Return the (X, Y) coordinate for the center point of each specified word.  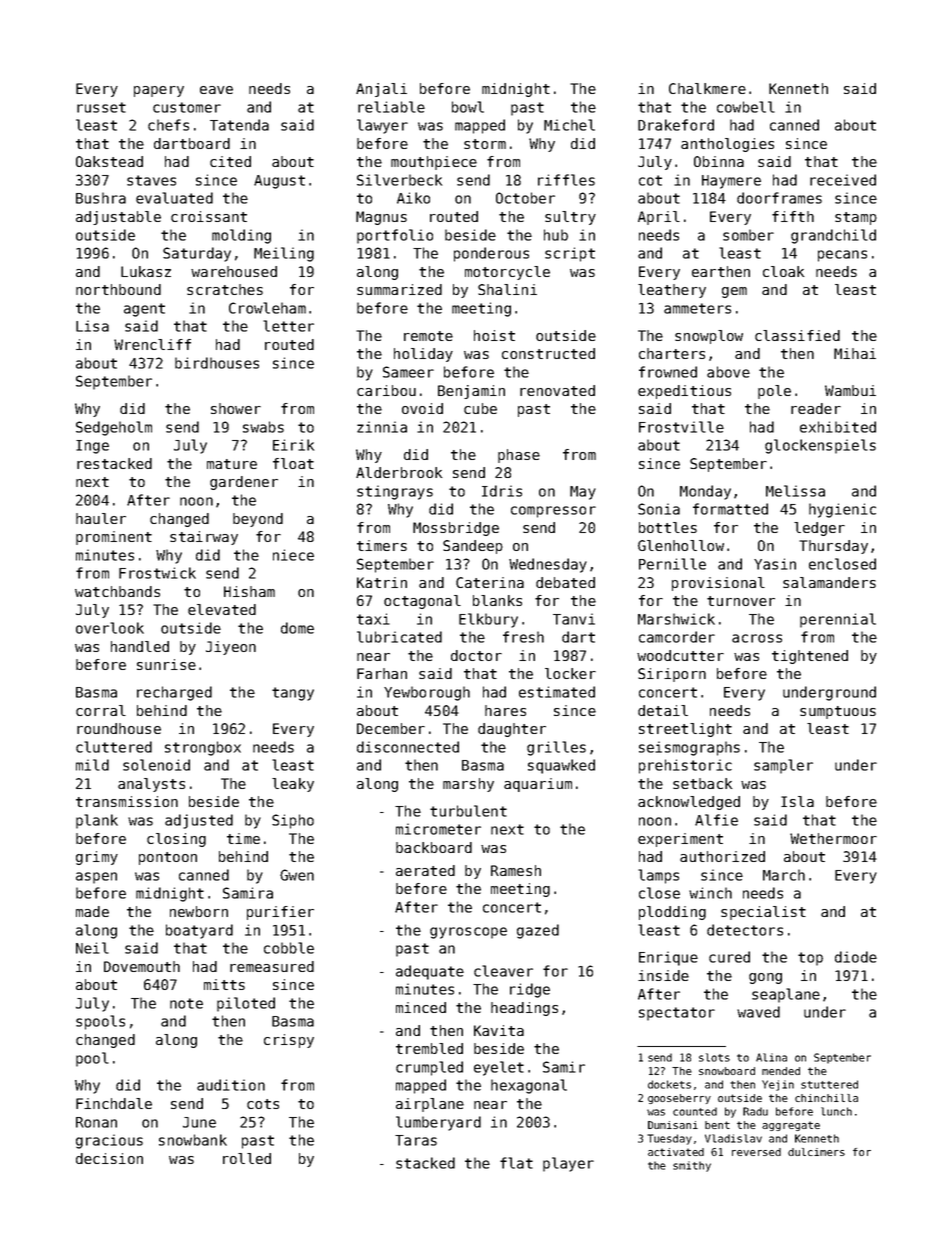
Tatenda (239, 125)
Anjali (381, 90)
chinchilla (826, 1098)
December (391, 728)
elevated (222, 609)
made (92, 911)
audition (231, 1085)
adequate (430, 972)
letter (288, 326)
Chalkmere (707, 88)
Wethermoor (833, 838)
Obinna (719, 161)
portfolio (395, 236)
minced (421, 1007)
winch (710, 893)
